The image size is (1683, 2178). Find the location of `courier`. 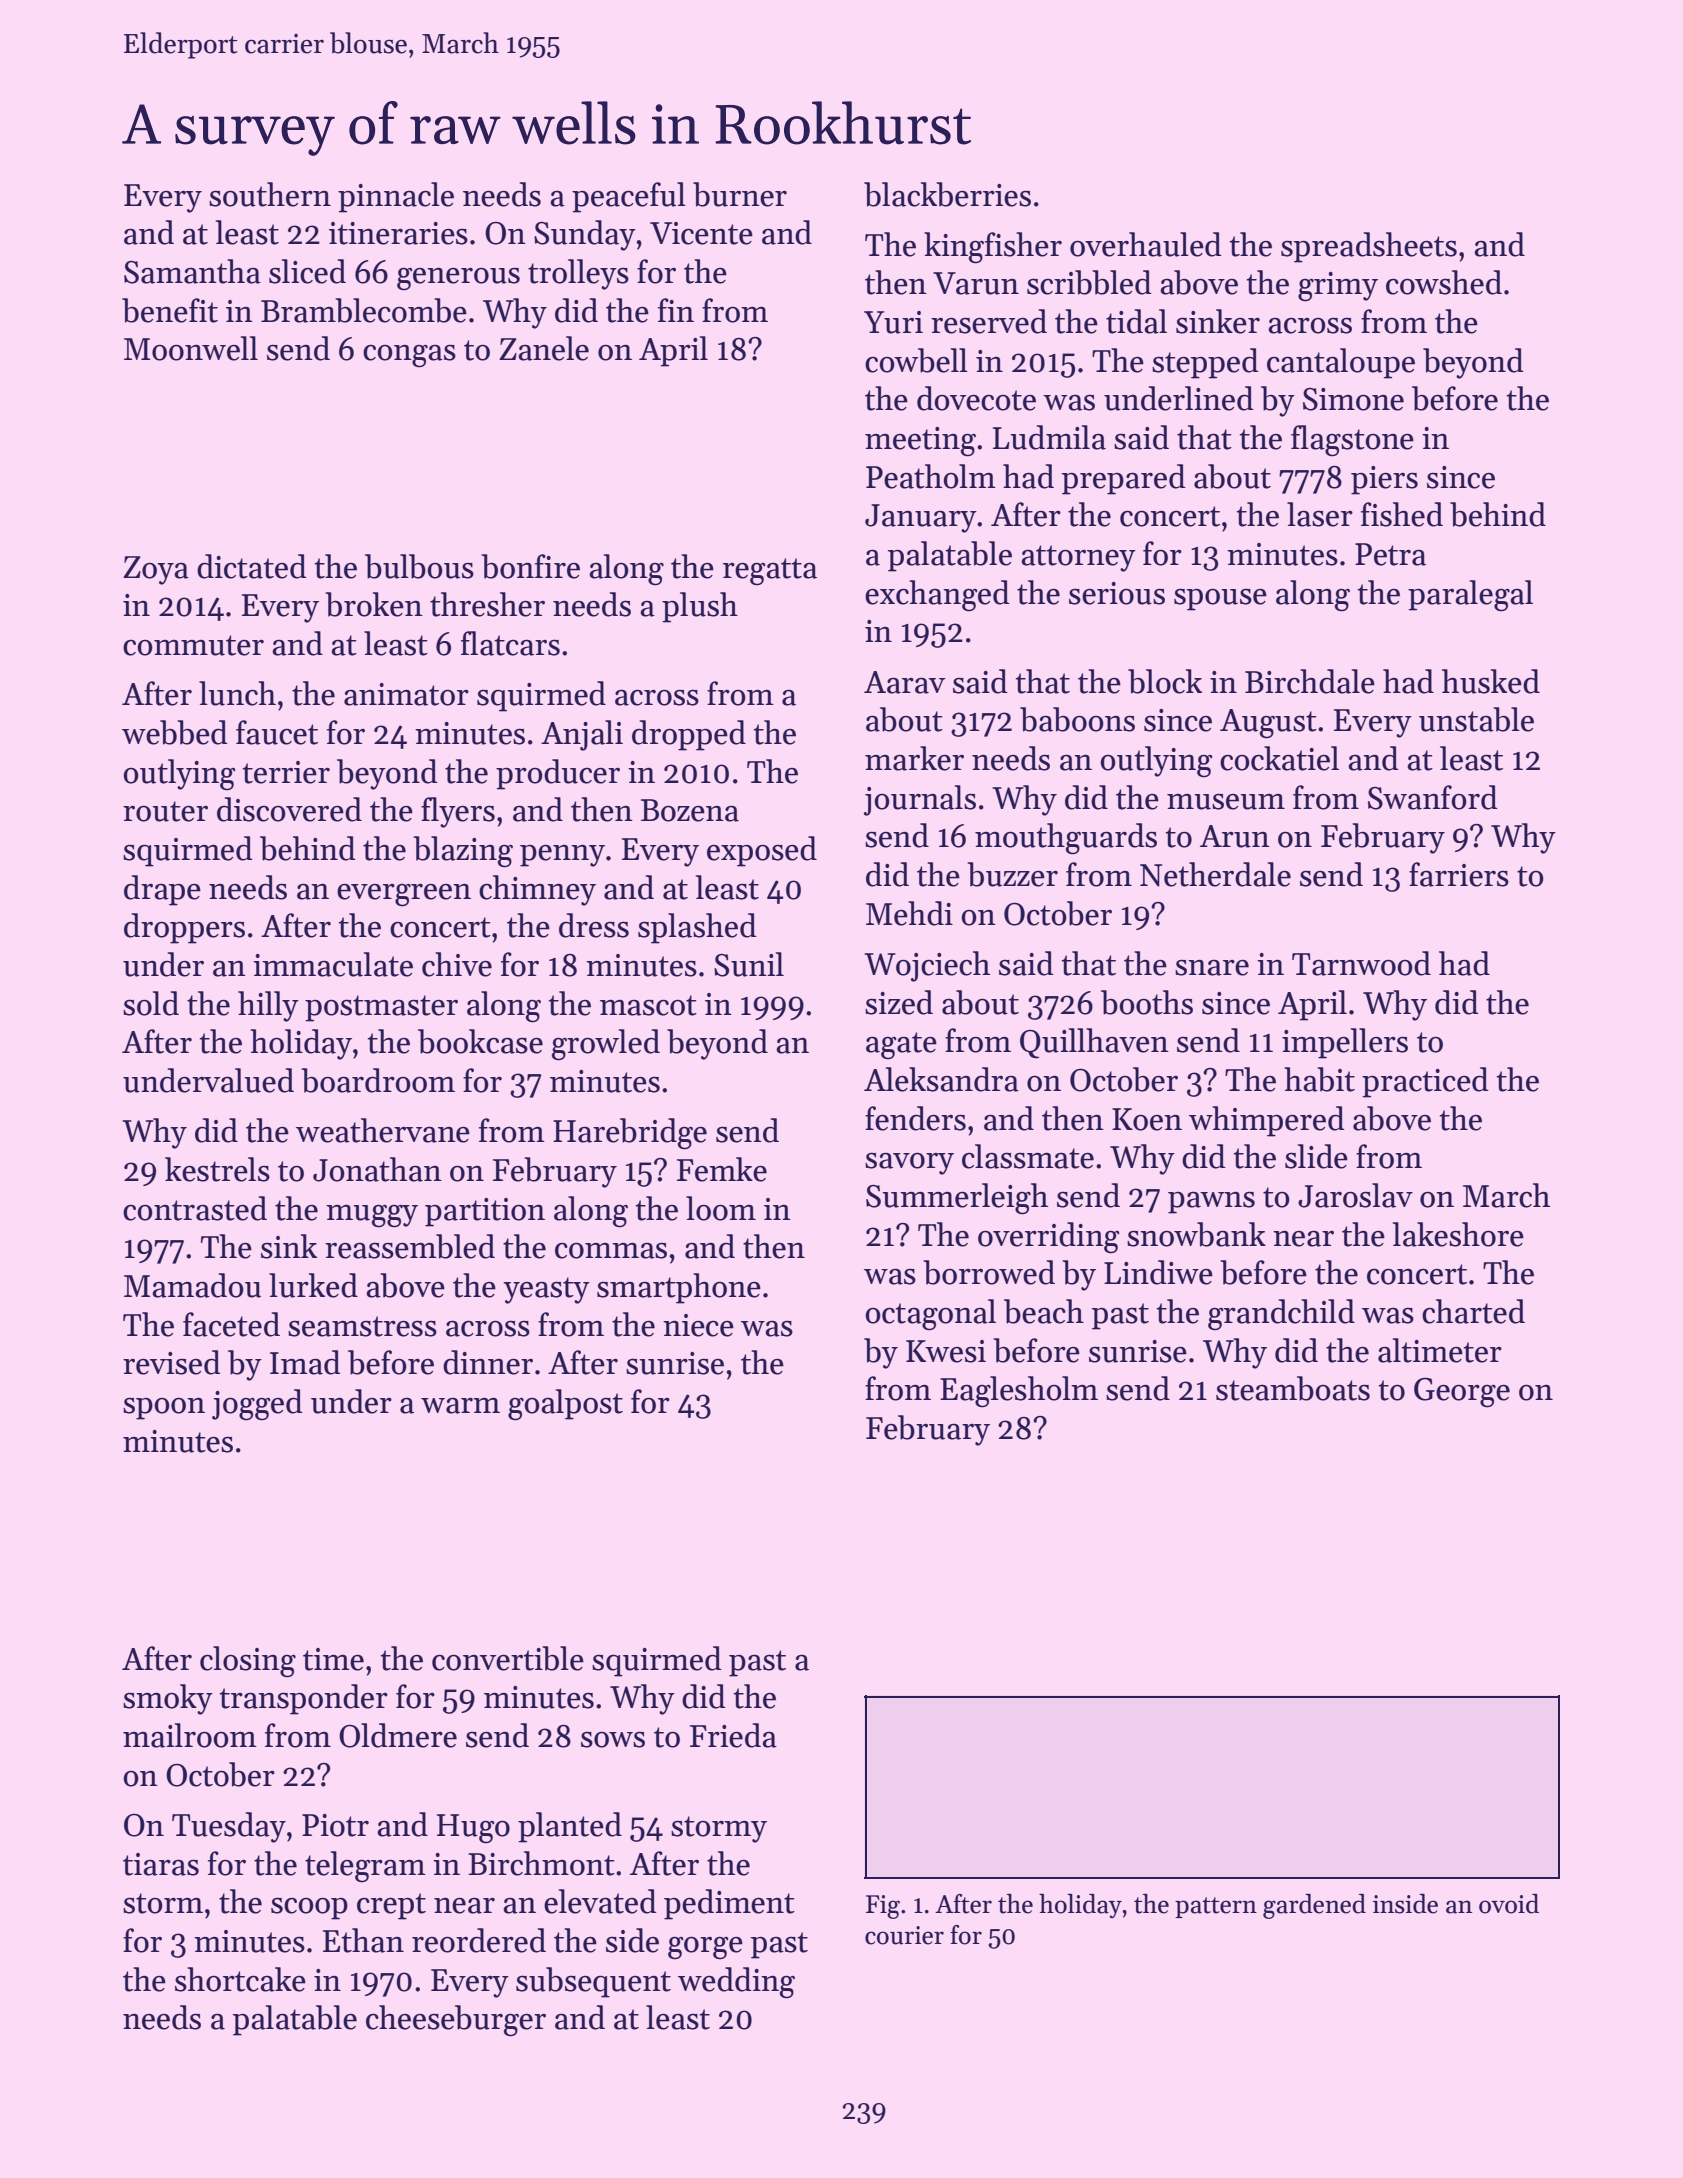

courier is located at coordinates (904, 1935).
